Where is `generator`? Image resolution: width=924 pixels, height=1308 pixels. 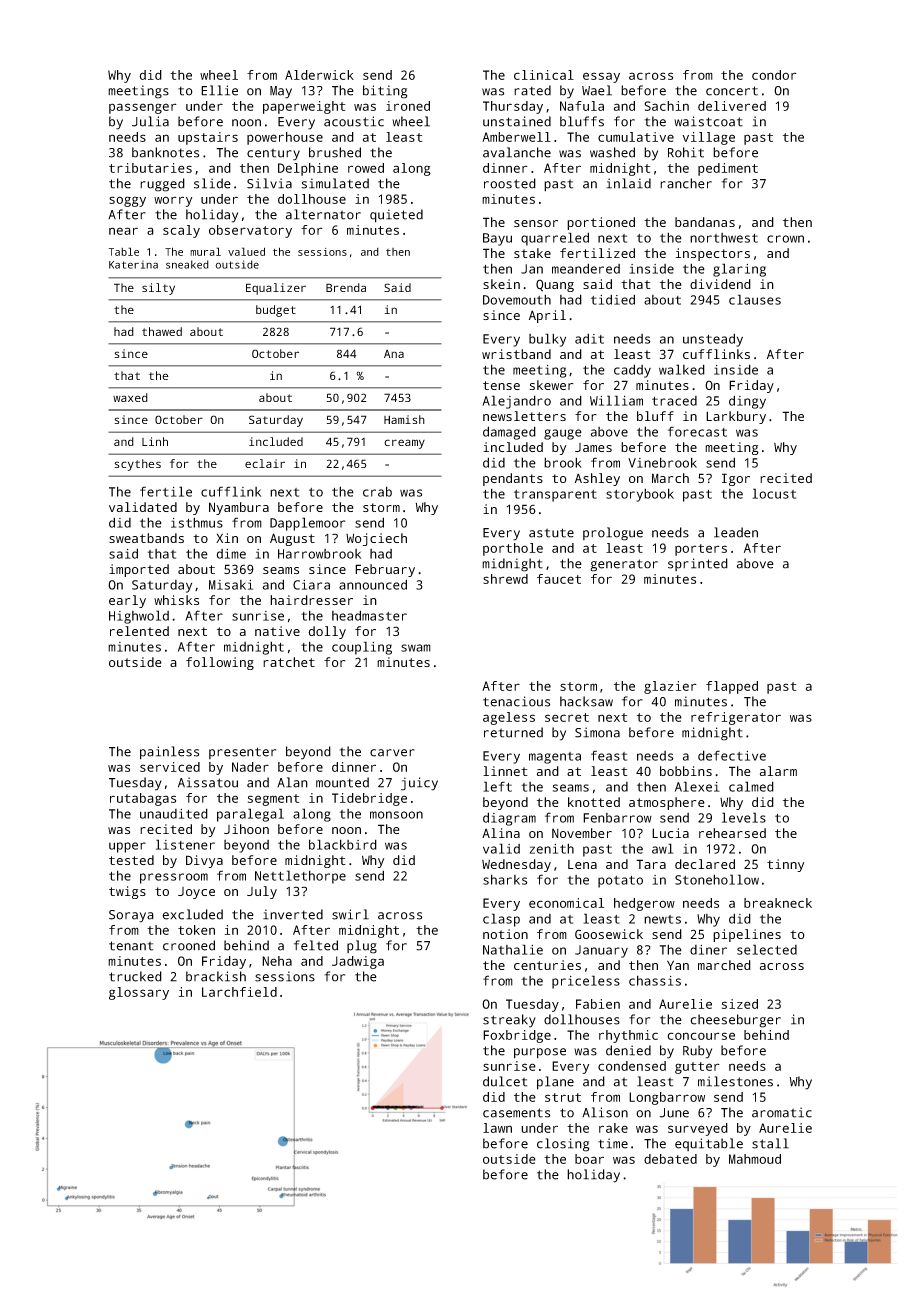
generator is located at coordinates (624, 565).
